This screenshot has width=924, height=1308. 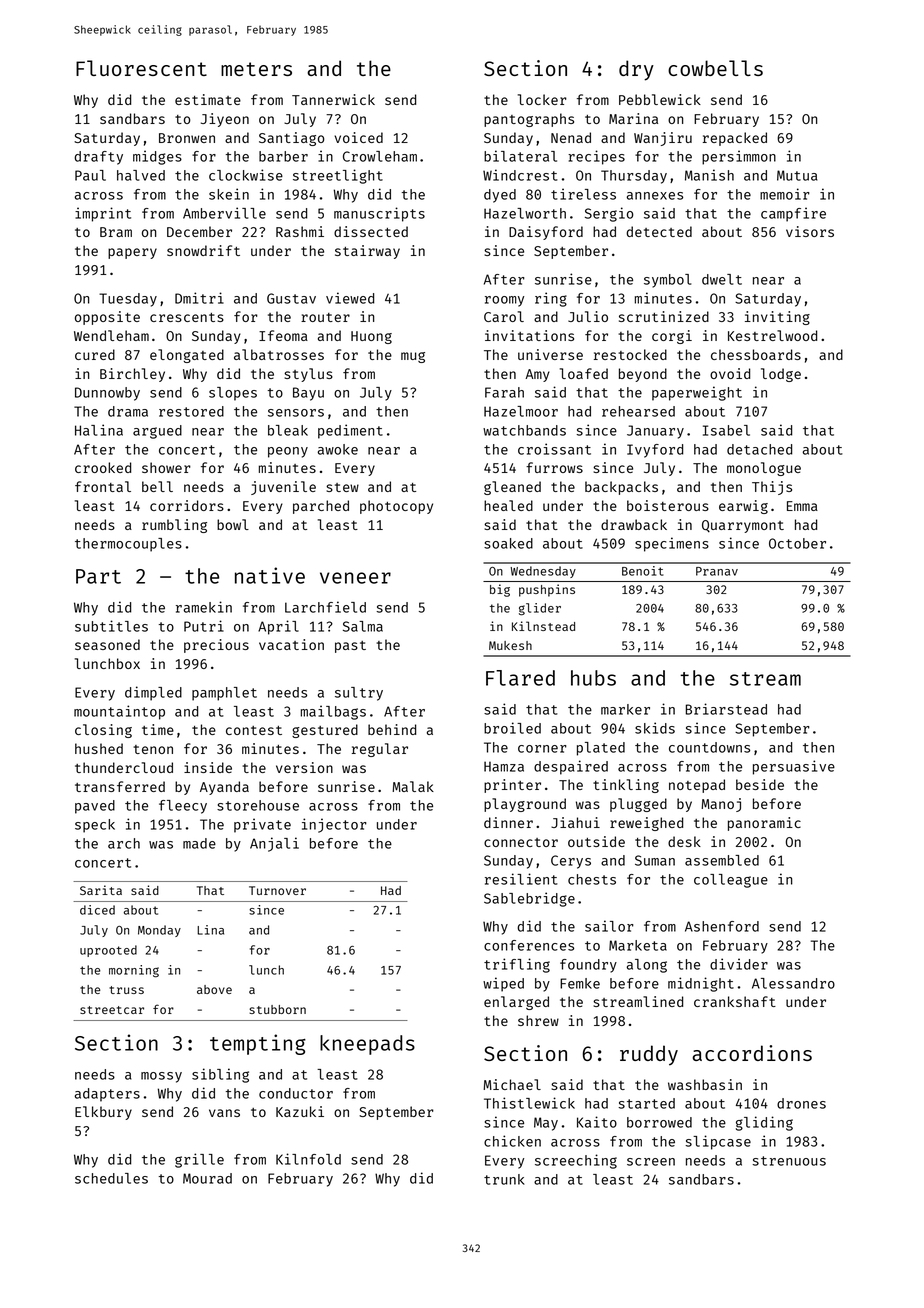 What do you see at coordinates (504, 1179) in the screenshot?
I see `trunk` at bounding box center [504, 1179].
